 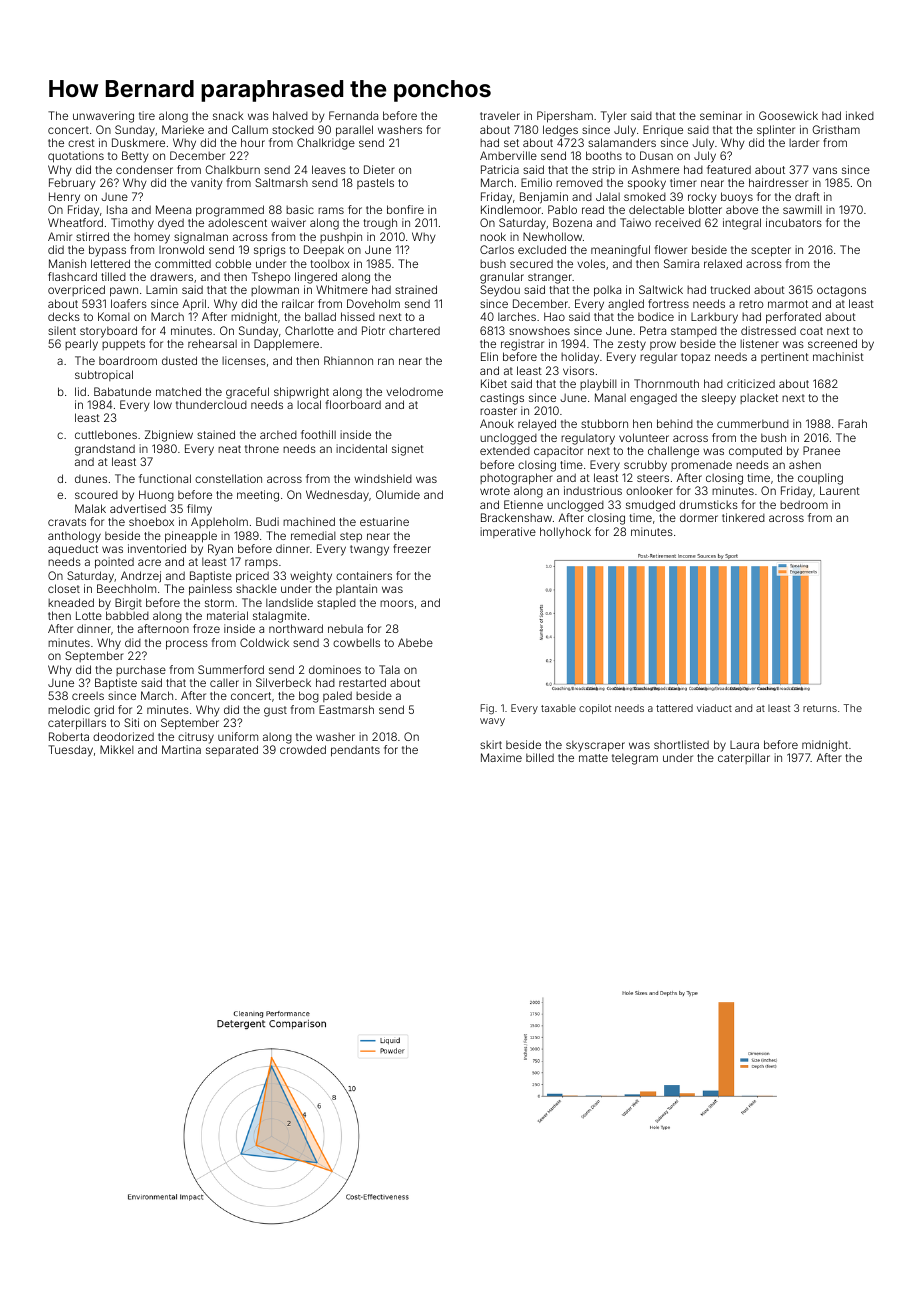 What do you see at coordinates (723, 263) in the screenshot?
I see `relaxed` at bounding box center [723, 263].
